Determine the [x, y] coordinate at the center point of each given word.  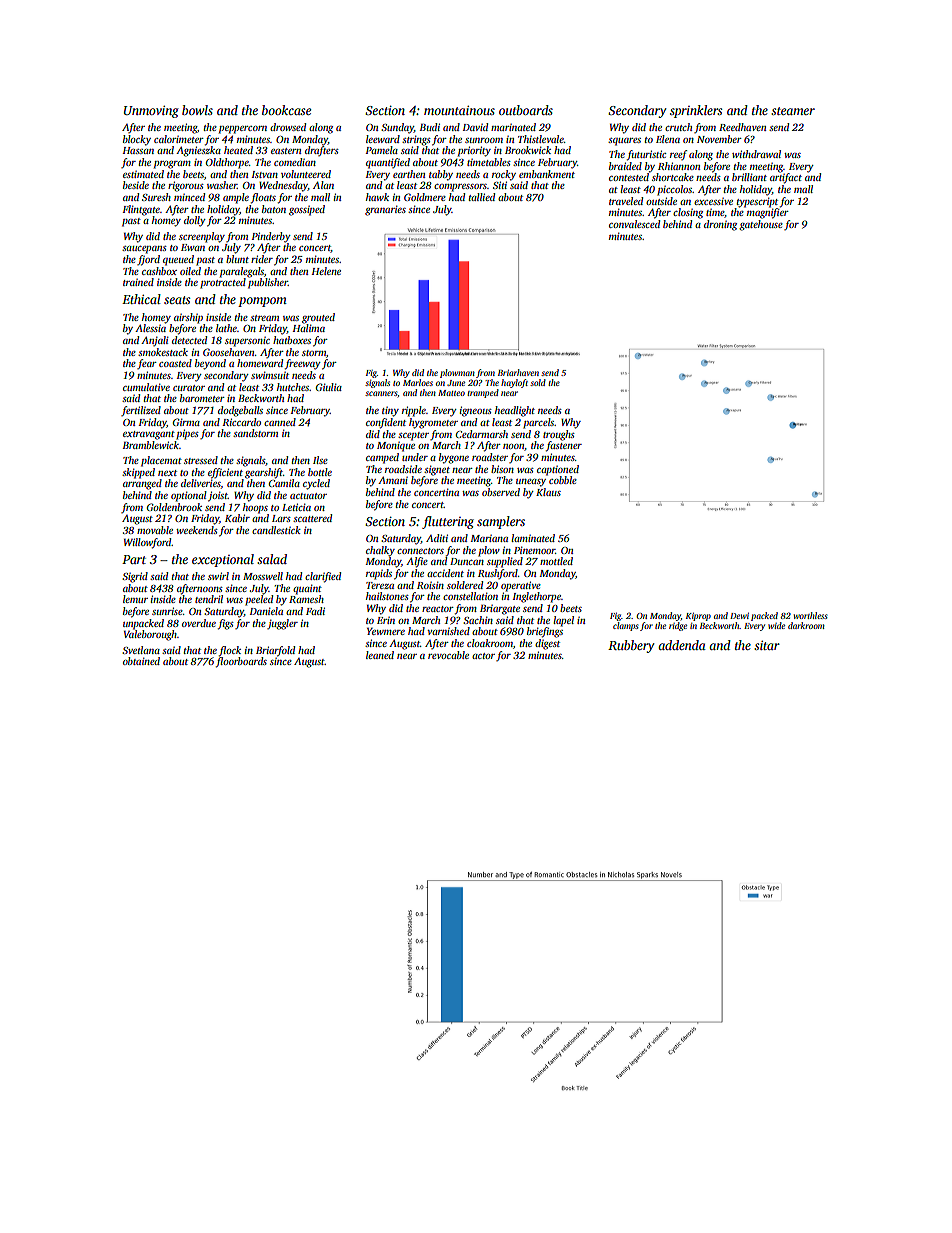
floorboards [241, 662]
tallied [482, 197]
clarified [323, 577]
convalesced [634, 224]
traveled [626, 201]
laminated [533, 538]
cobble [563, 480]
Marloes [418, 382]
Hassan [138, 150]
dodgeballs [240, 411]
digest [547, 644]
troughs [559, 435]
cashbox [159, 271]
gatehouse [761, 225]
